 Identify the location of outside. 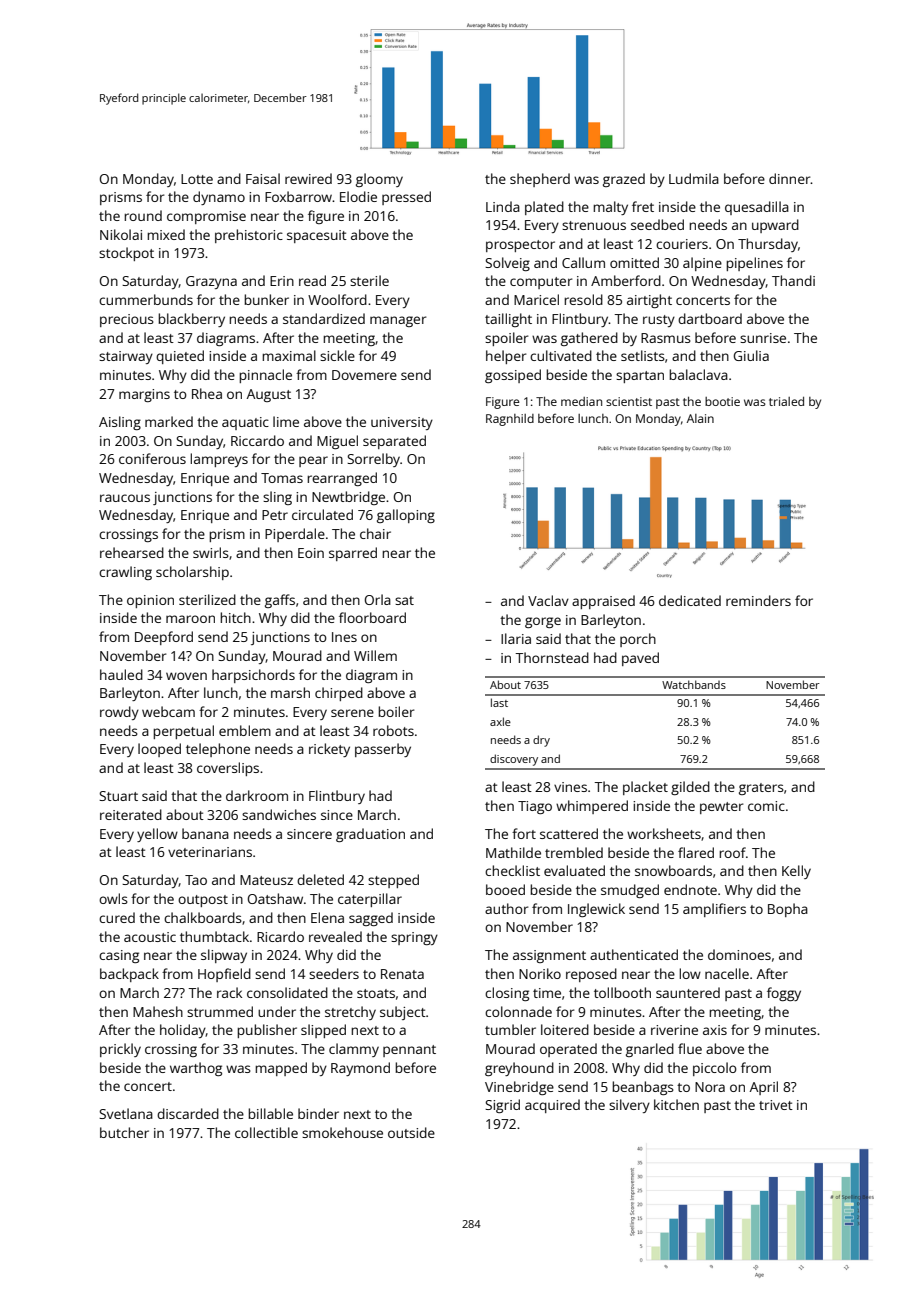
(411, 1132).
